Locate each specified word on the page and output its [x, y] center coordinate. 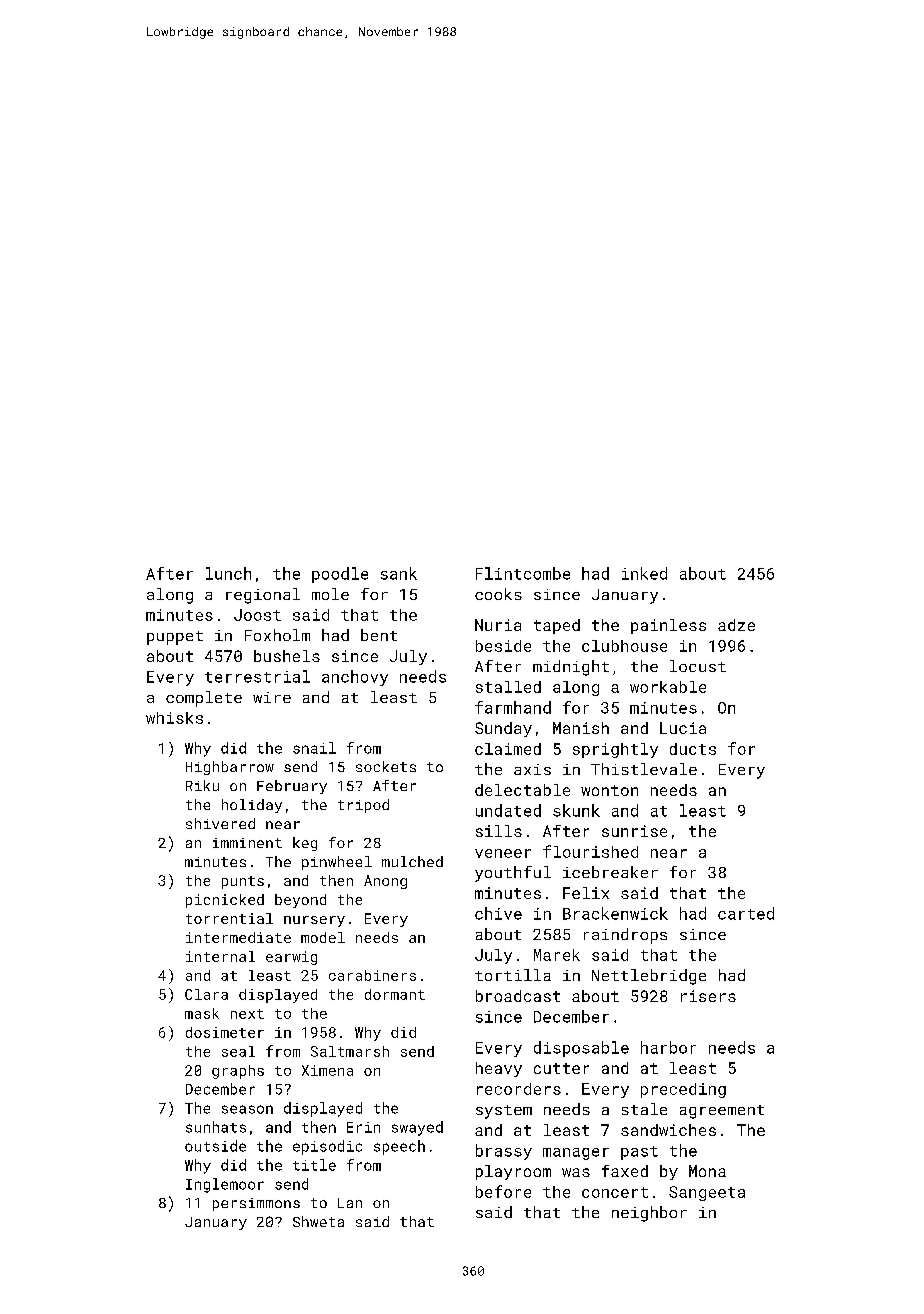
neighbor [649, 1214]
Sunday [503, 729]
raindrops [625, 936]
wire [272, 697]
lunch [228, 573]
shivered [220, 823]
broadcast [518, 996]
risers [708, 996]
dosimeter [225, 1032]
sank [399, 573]
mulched [412, 861]
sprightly [615, 750]
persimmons [256, 1204]
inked [644, 573]
